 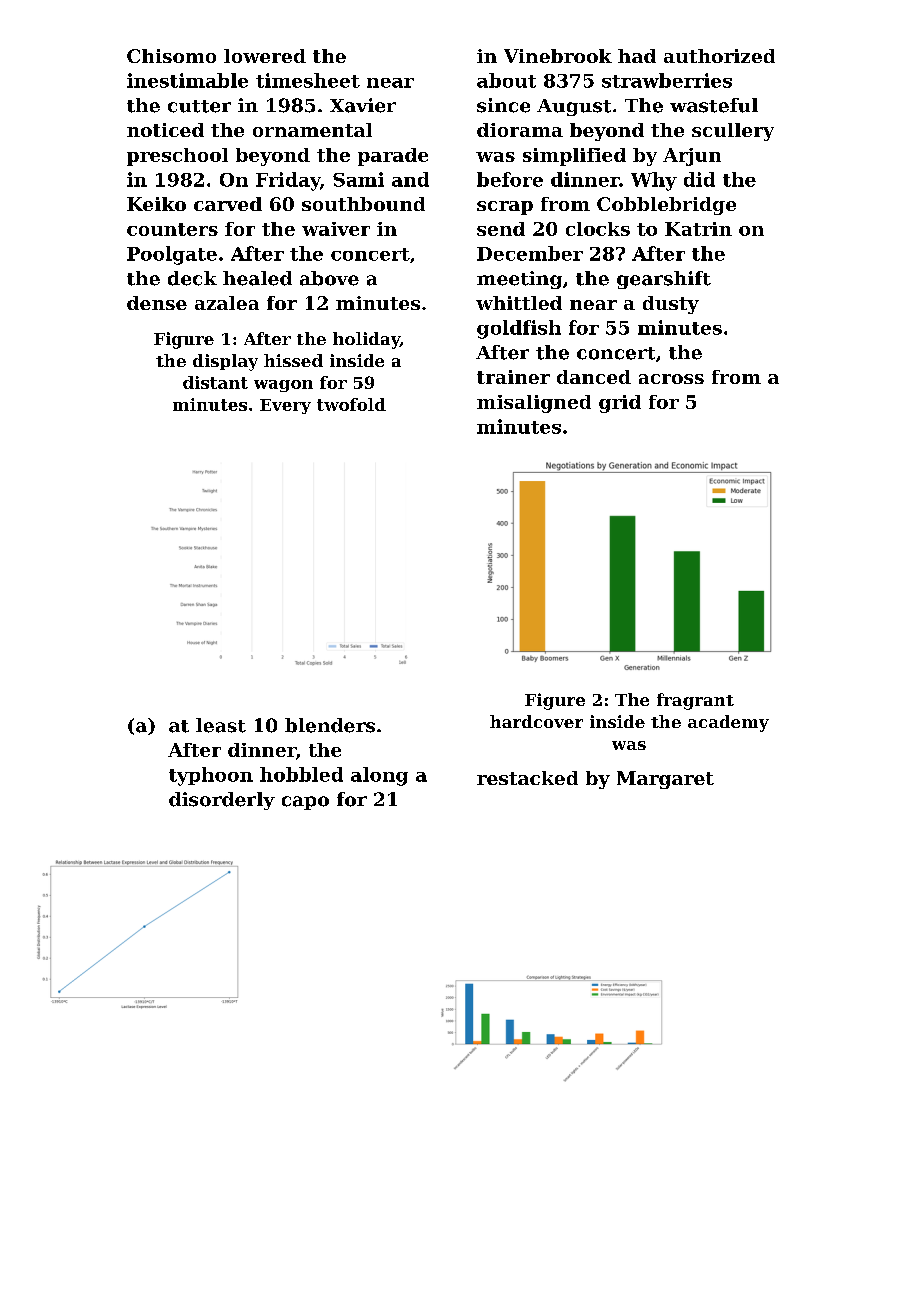 What do you see at coordinates (594, 377) in the screenshot?
I see `danced` at bounding box center [594, 377].
